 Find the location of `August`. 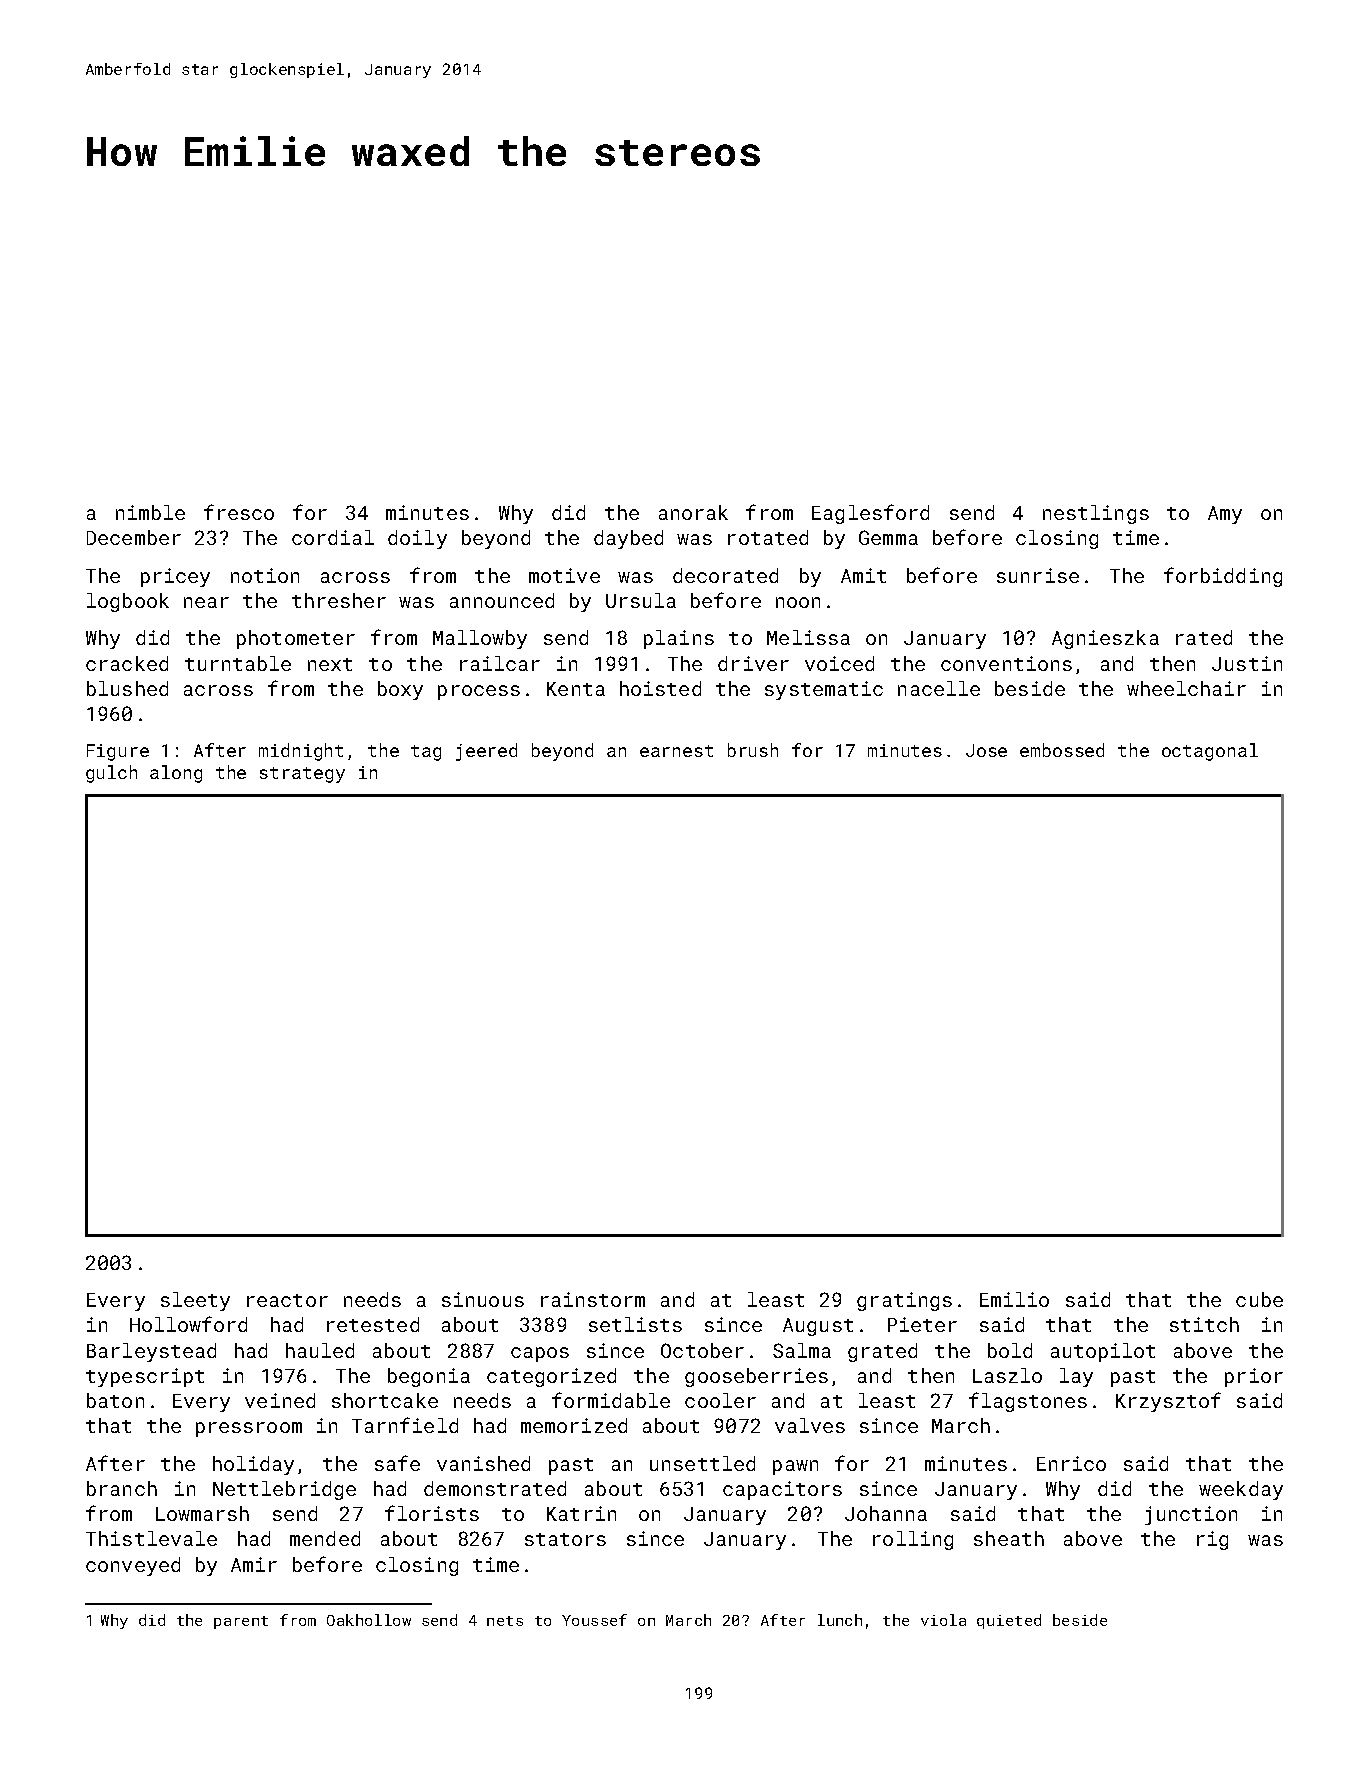

August is located at coordinates (818, 1327).
